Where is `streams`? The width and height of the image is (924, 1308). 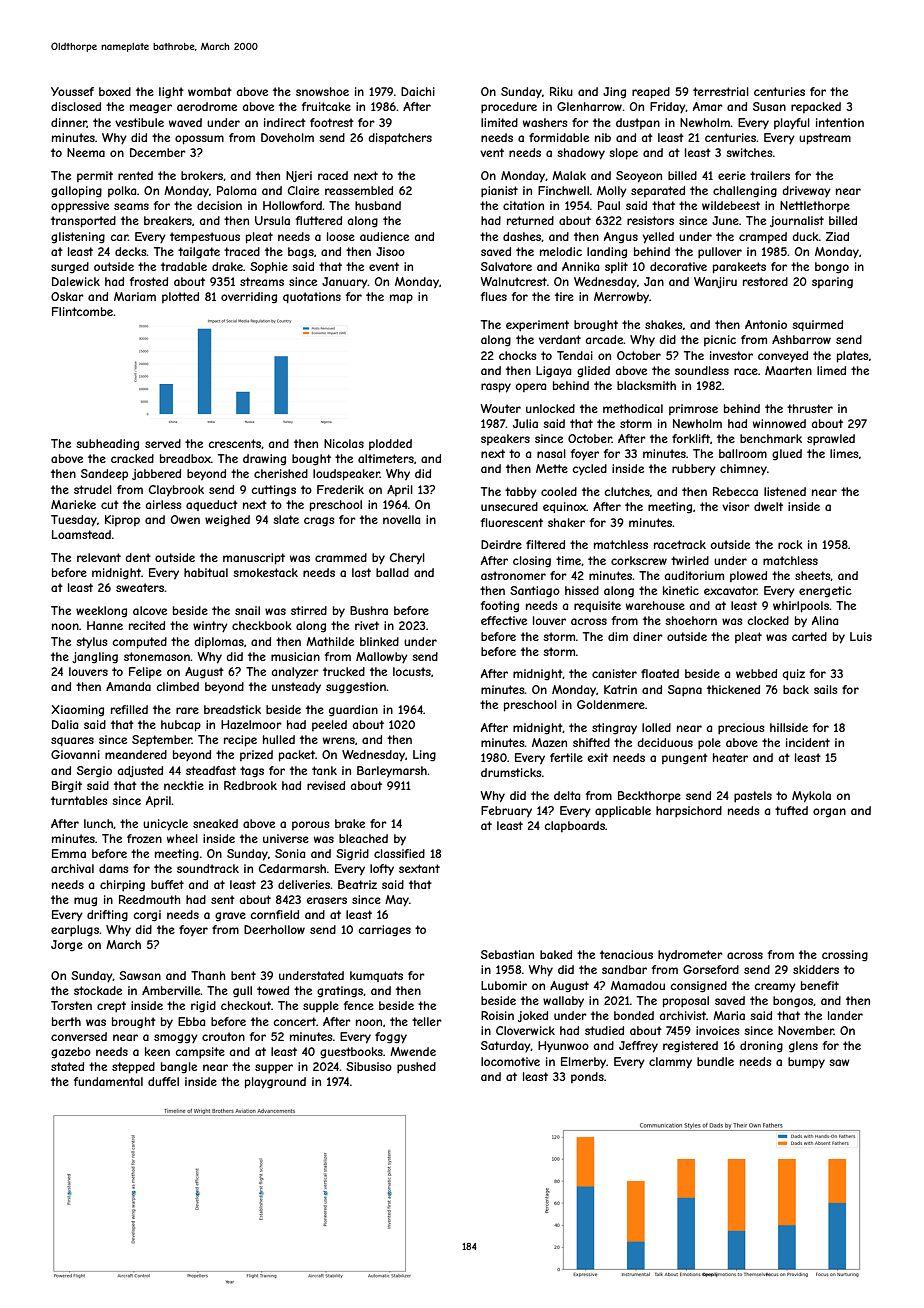 streams is located at coordinates (262, 281).
